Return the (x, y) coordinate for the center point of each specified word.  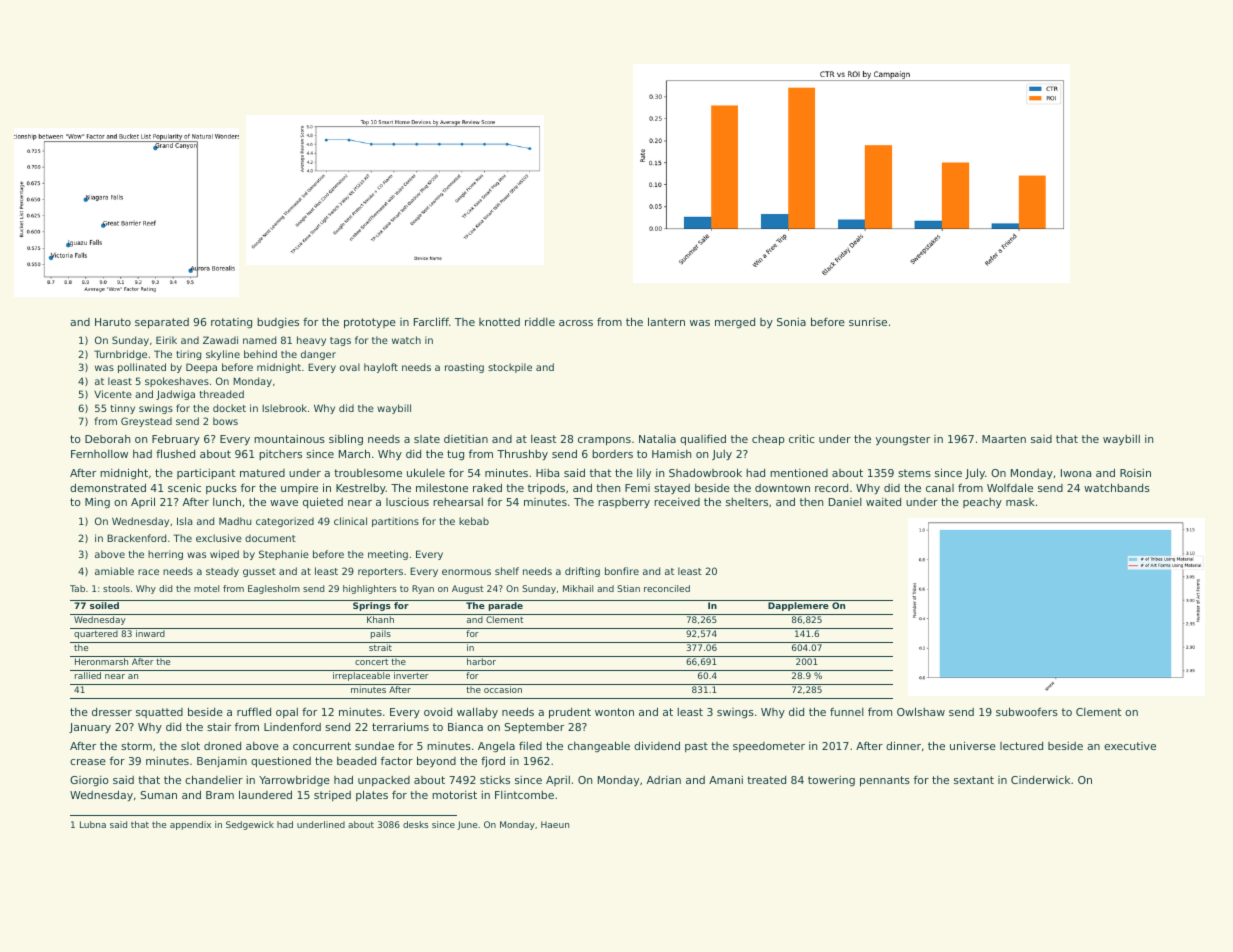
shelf (507, 571)
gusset (259, 572)
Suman (159, 795)
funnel (847, 711)
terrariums (400, 726)
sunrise (868, 322)
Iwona (1076, 473)
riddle (540, 322)
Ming (97, 503)
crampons (604, 441)
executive (1130, 746)
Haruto (113, 322)
